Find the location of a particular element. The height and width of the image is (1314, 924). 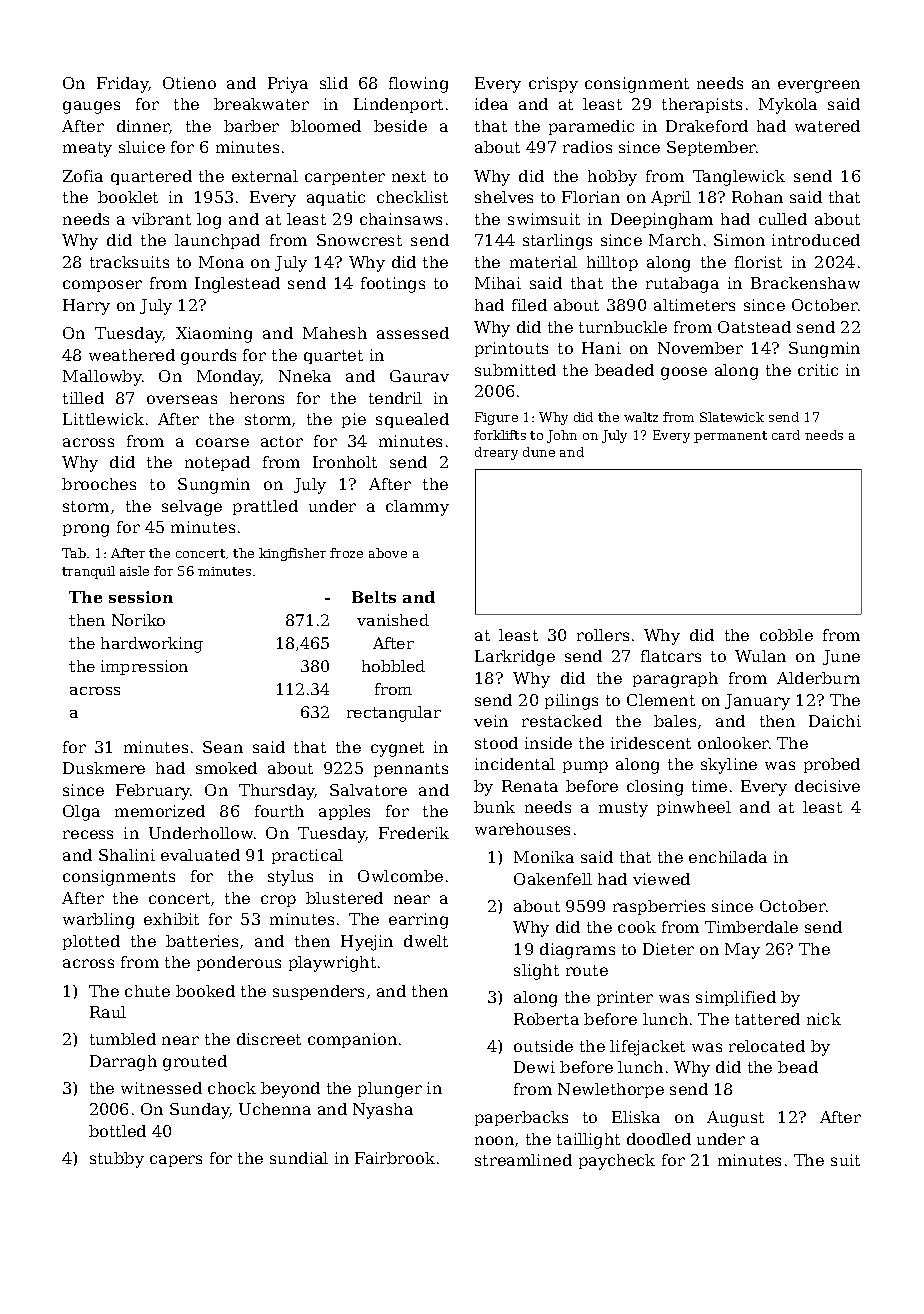

Brackenshaw is located at coordinates (805, 283).
